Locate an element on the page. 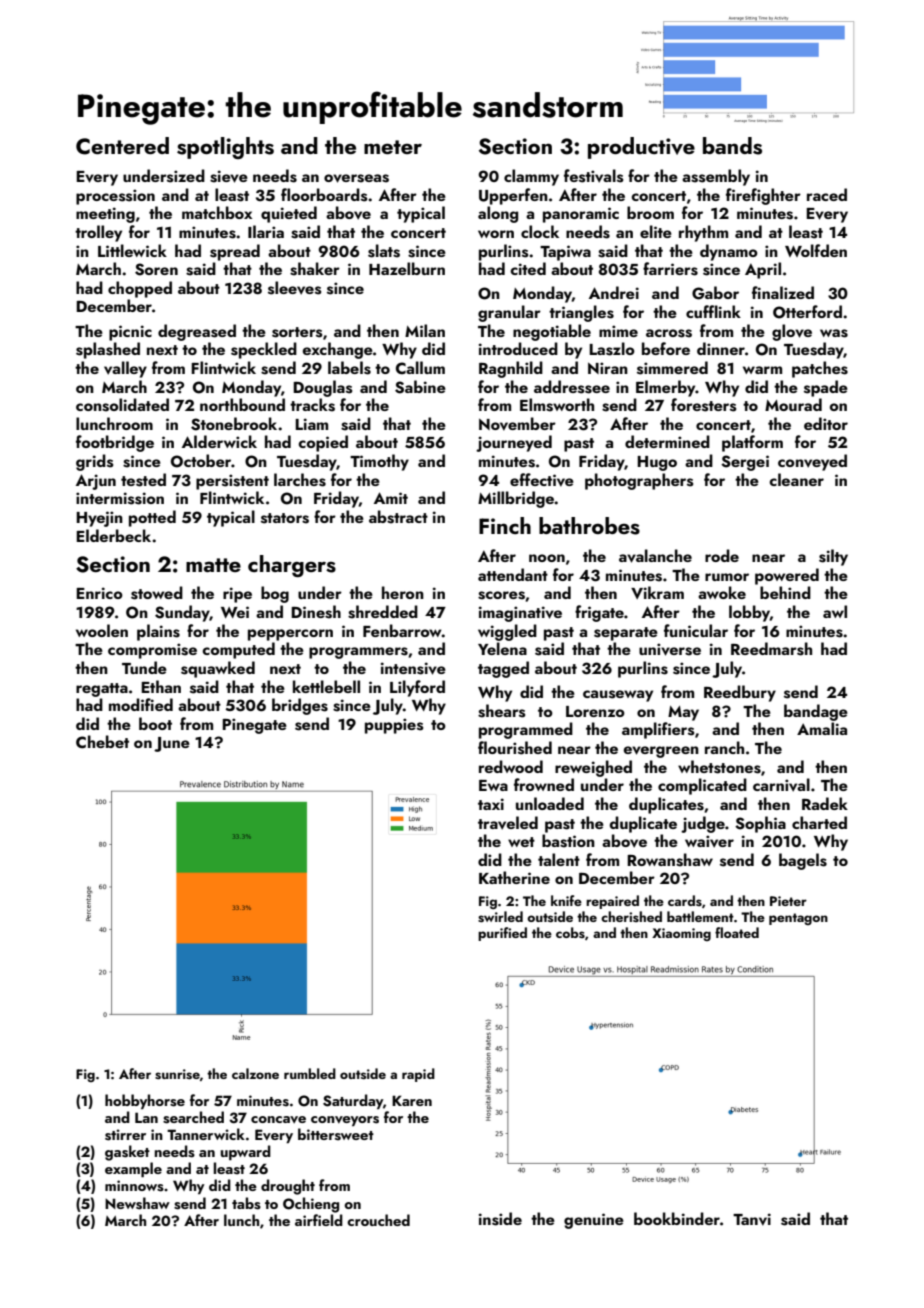 The height and width of the image is (1308, 924). Newshaw is located at coordinates (137, 1203).
